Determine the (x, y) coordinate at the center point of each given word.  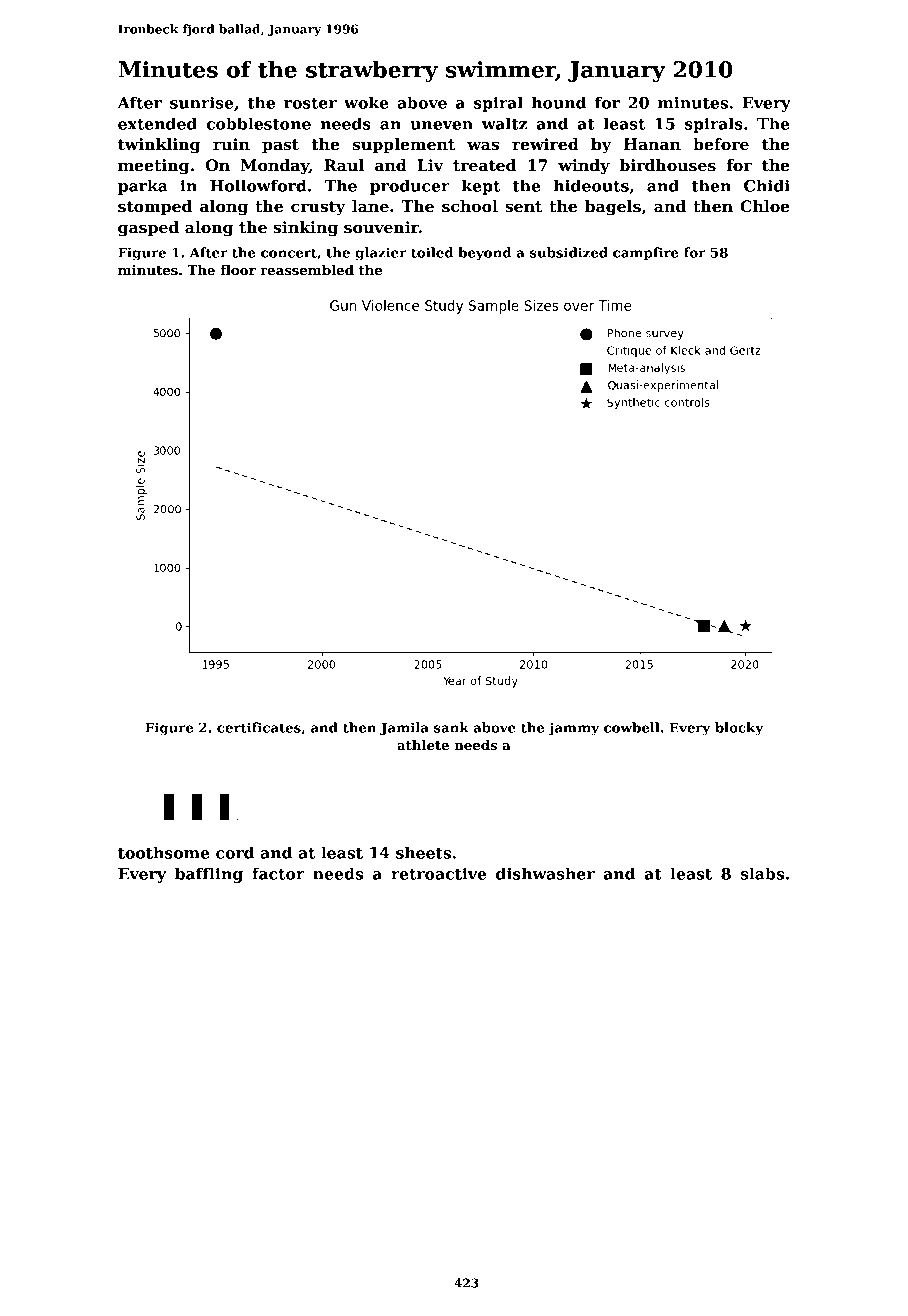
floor (238, 270)
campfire (646, 253)
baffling (209, 875)
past (280, 146)
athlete (423, 745)
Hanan (652, 144)
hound (559, 102)
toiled (432, 252)
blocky (739, 729)
